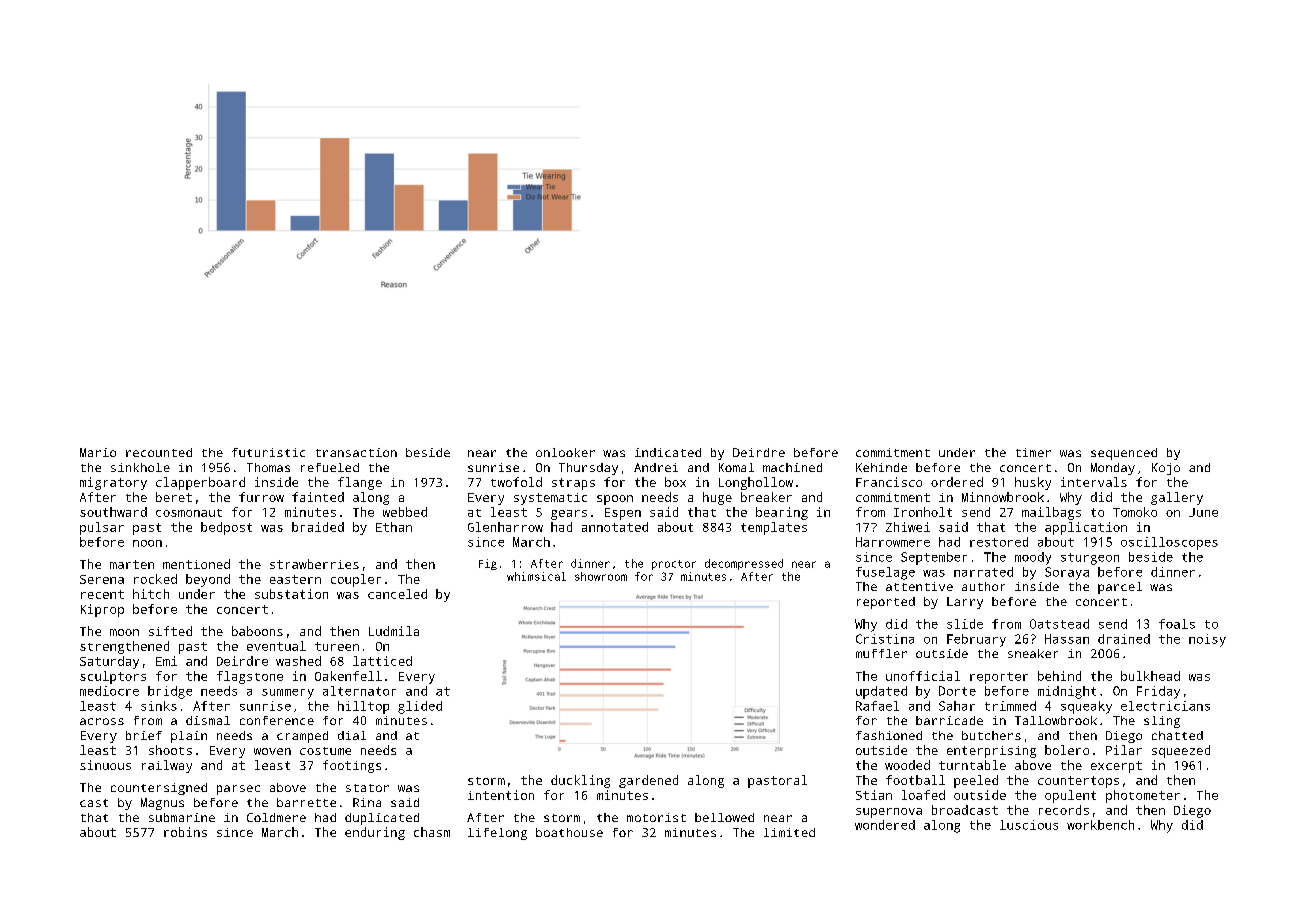  What do you see at coordinates (98, 452) in the screenshot?
I see `Mario` at bounding box center [98, 452].
